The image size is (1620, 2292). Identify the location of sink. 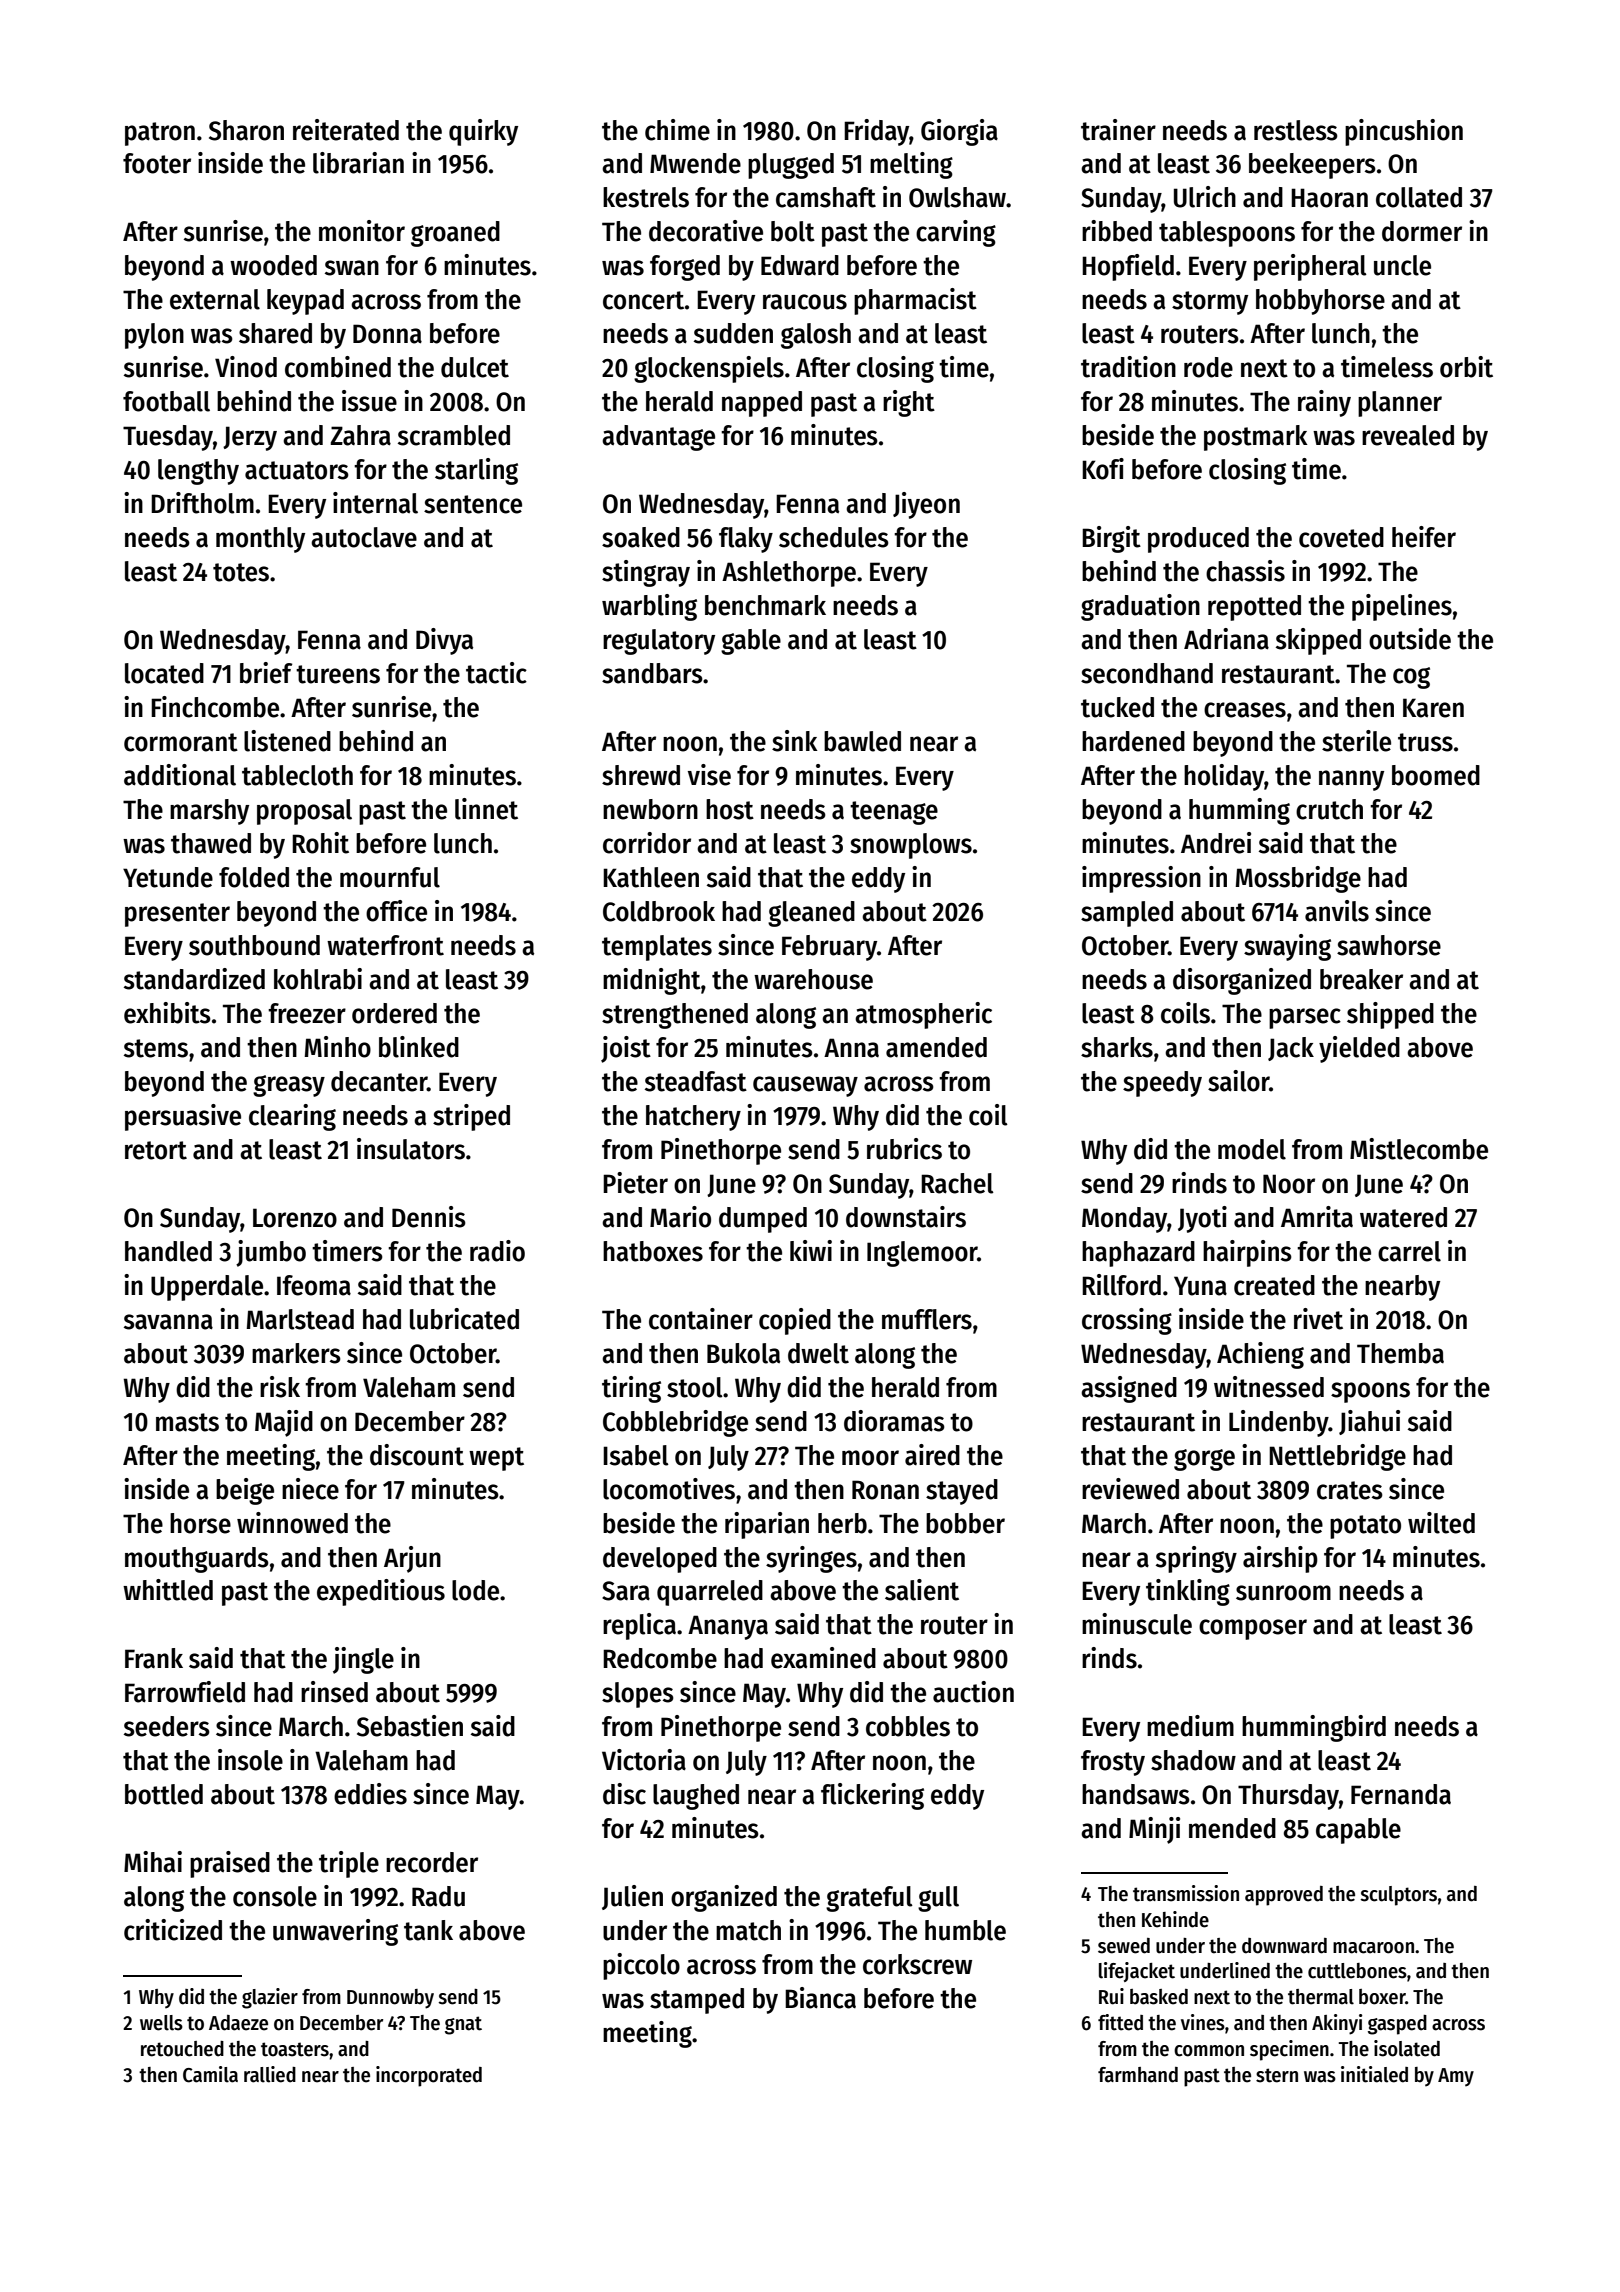
(795, 741).
